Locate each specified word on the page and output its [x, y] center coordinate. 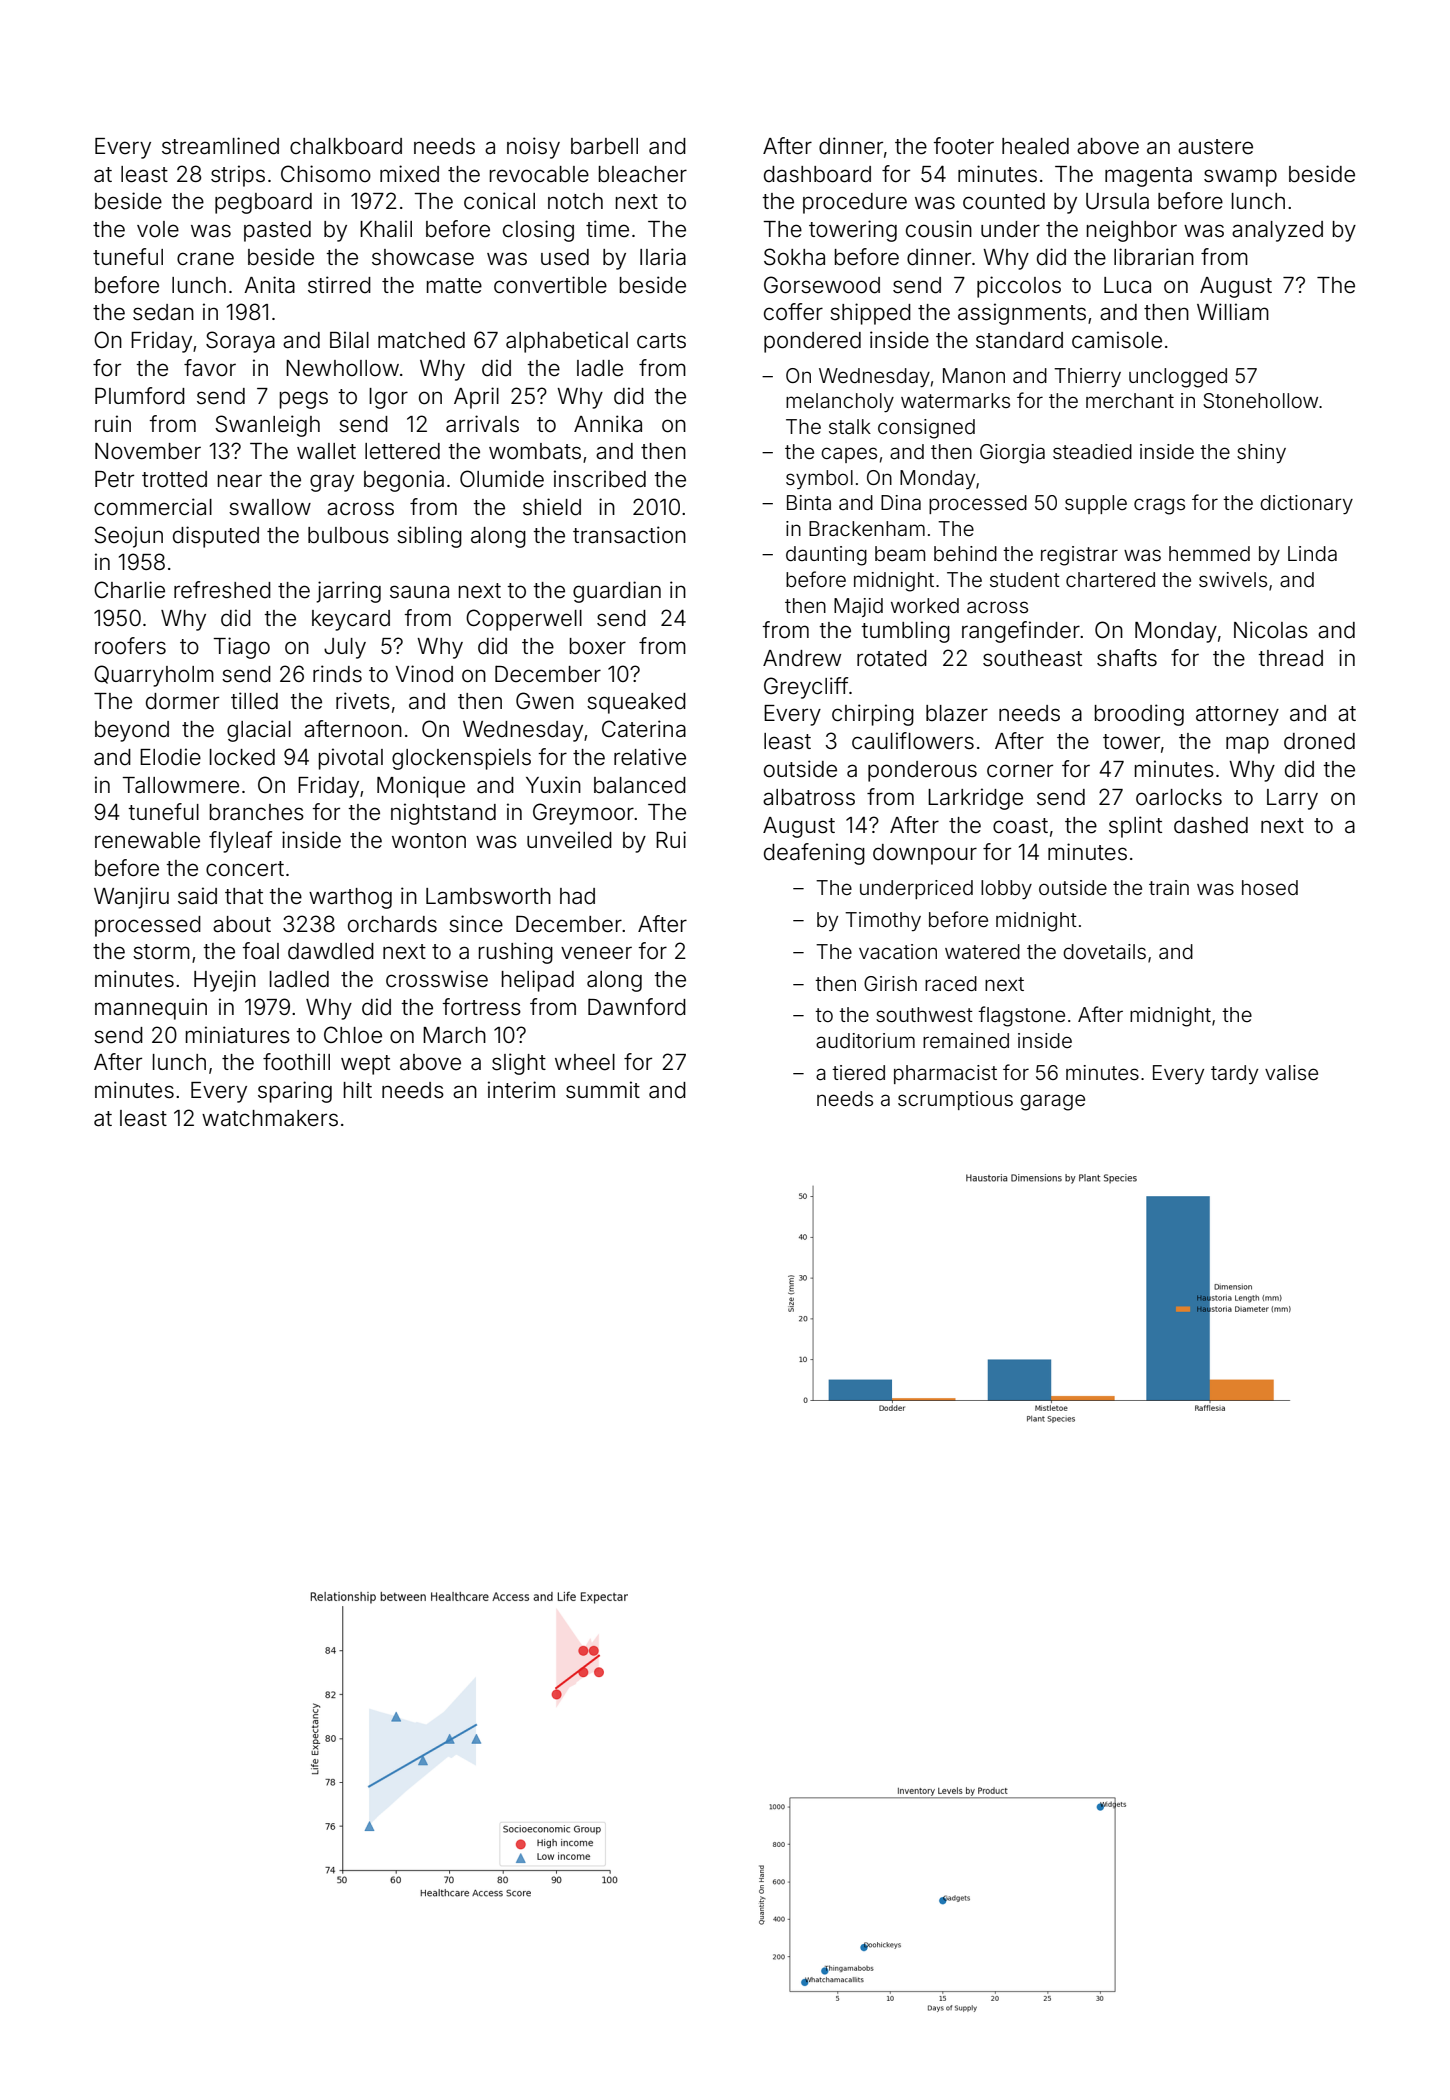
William [1233, 312]
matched [421, 340]
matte [454, 286]
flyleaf [240, 842]
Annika [608, 424]
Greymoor [583, 814]
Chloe [353, 1035]
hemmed [1209, 553]
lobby [1006, 889]
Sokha [794, 257]
